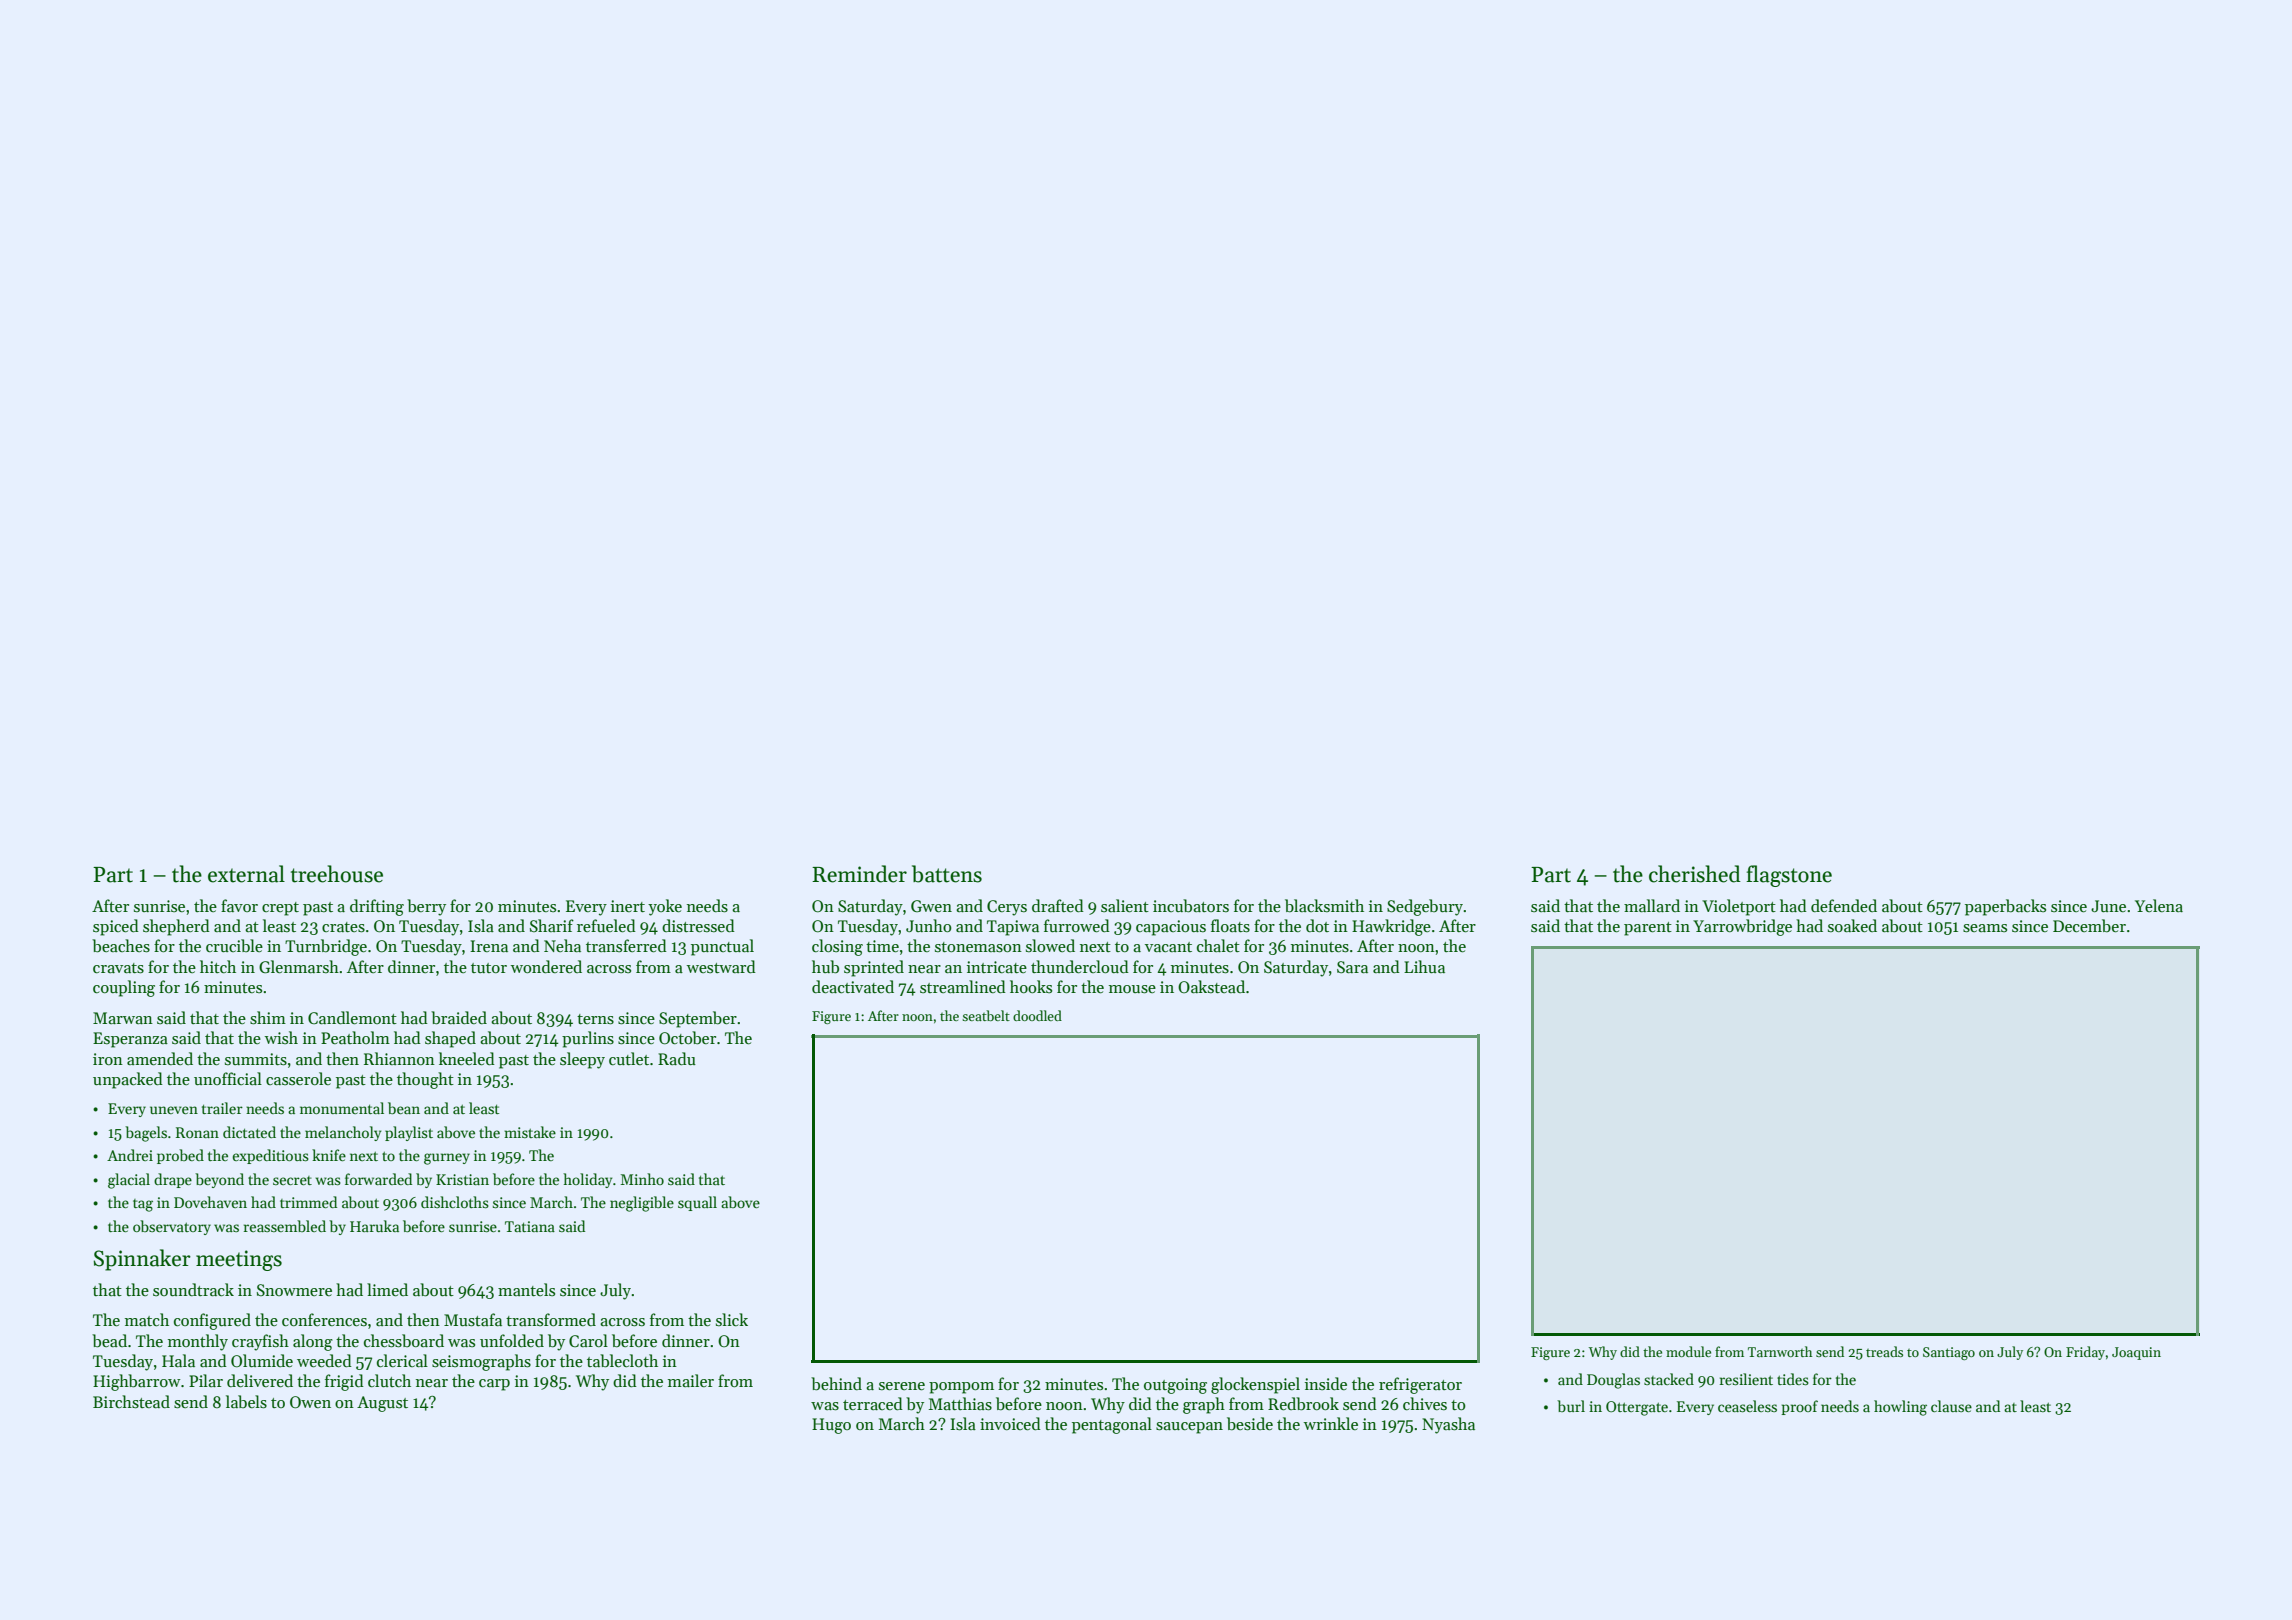 This screenshot has width=2292, height=1620. I want to click on cherished, so click(1695, 874).
